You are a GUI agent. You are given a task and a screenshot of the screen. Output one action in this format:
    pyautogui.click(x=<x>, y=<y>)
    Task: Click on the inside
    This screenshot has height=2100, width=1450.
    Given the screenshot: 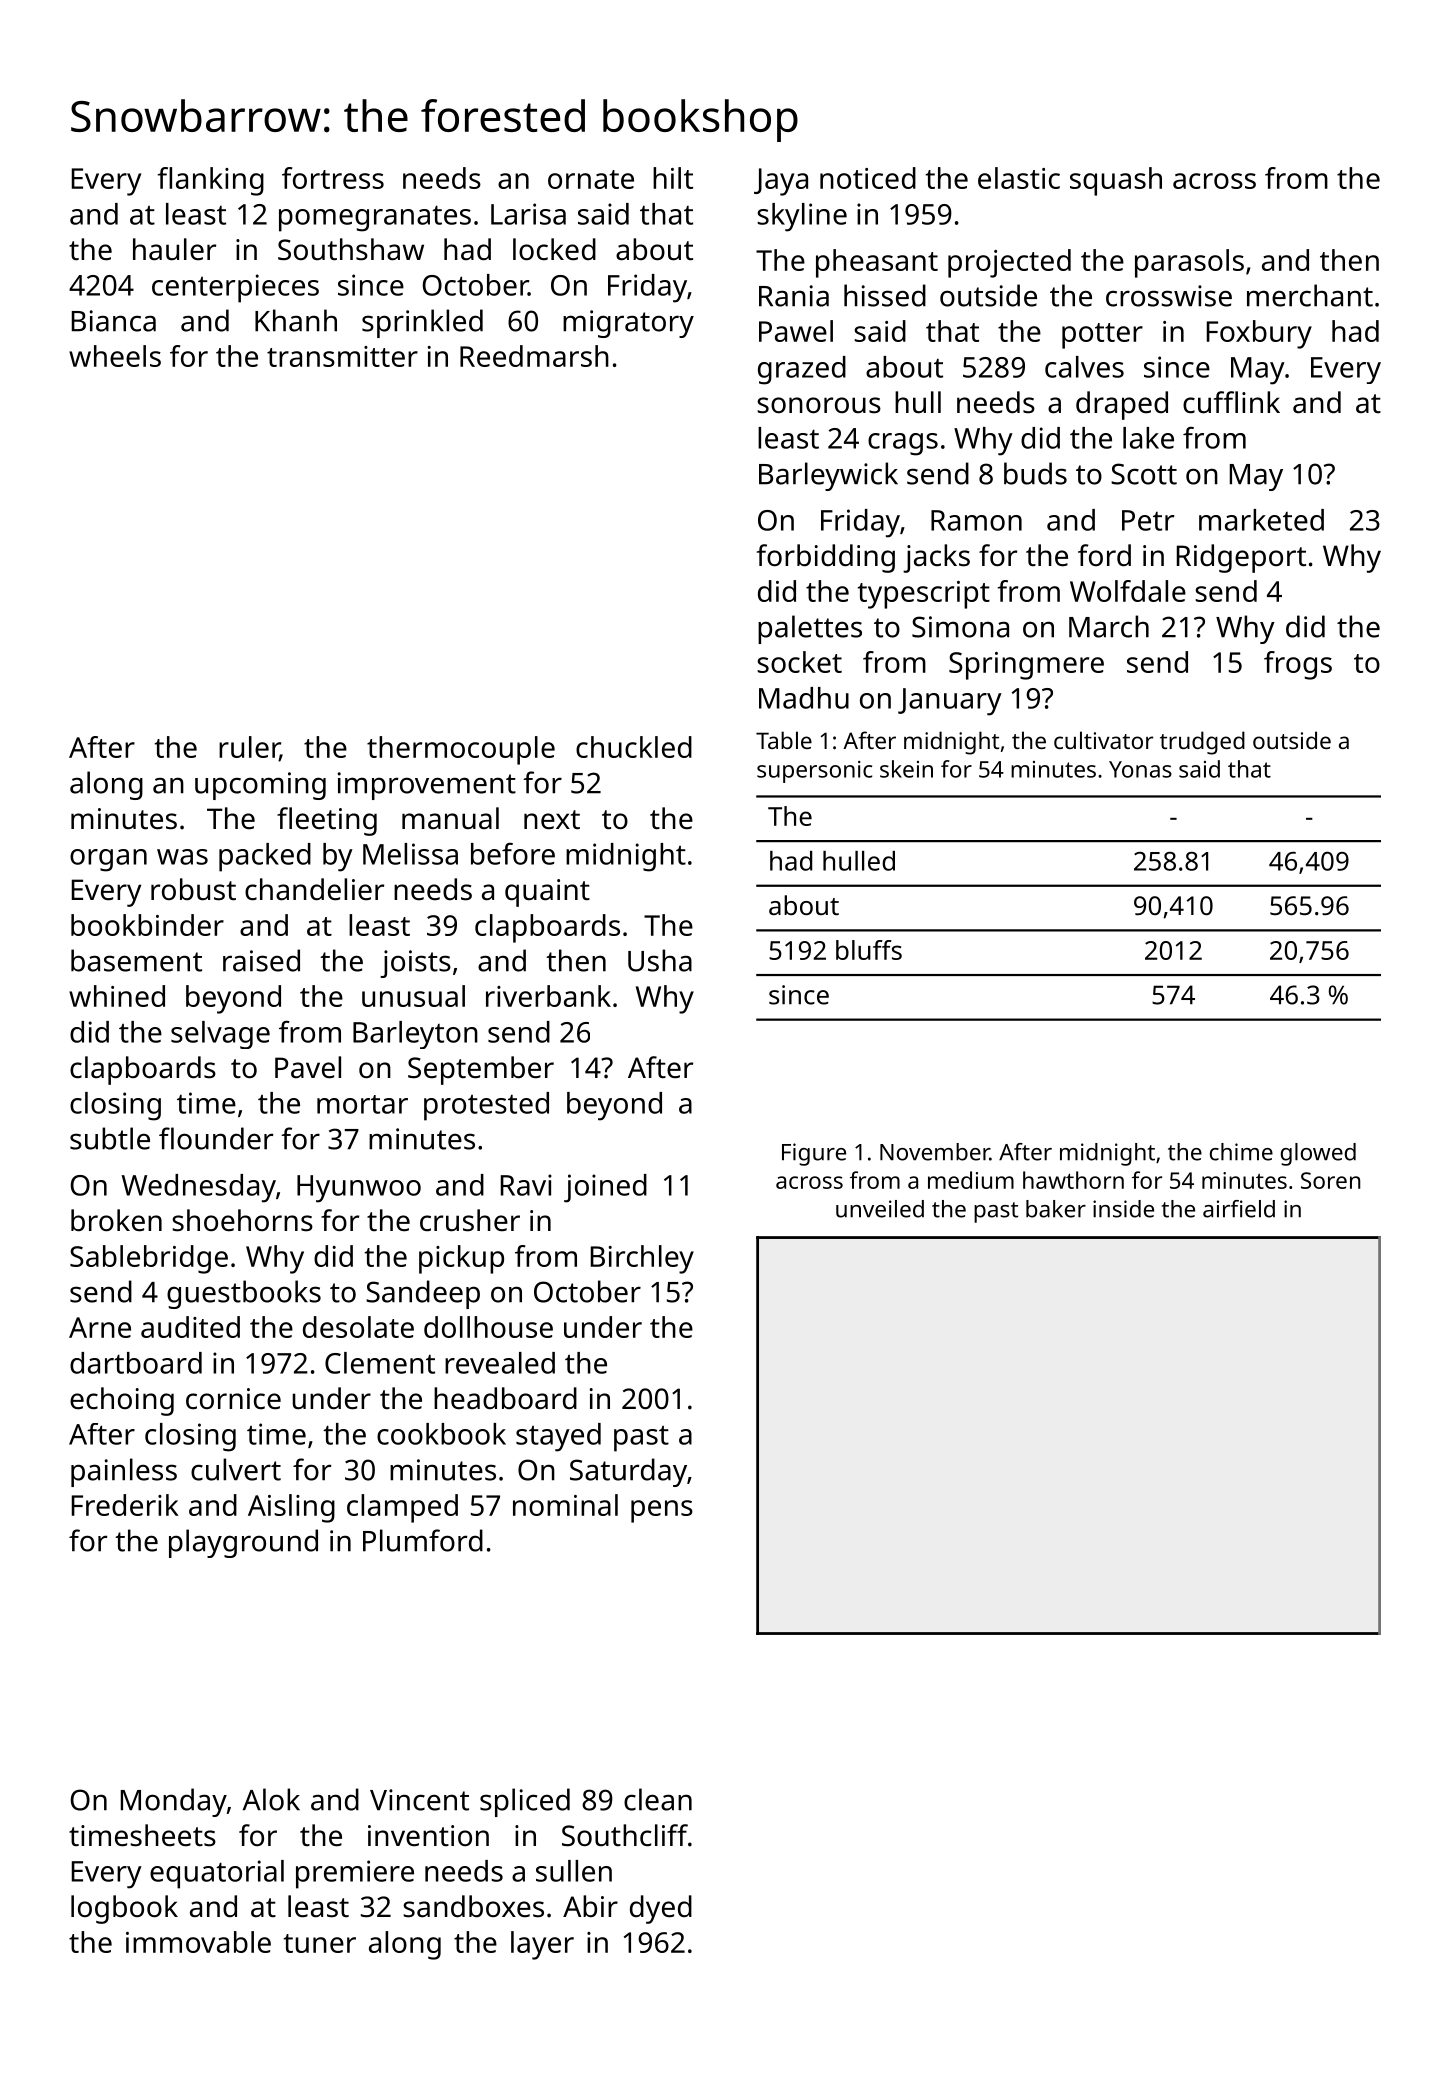 What is the action you would take?
    pyautogui.click(x=1123, y=1209)
